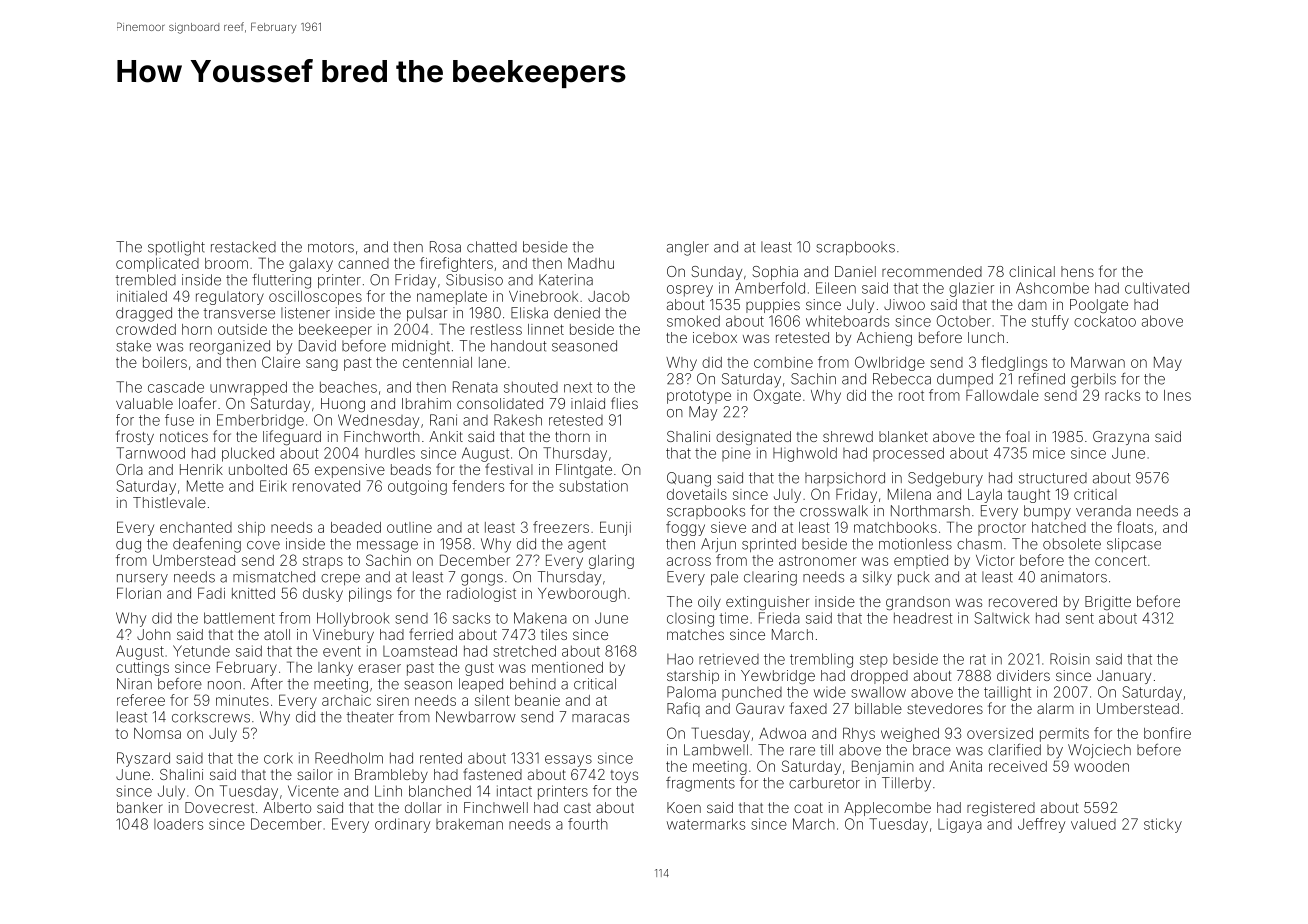 This image has width=1308, height=924. Describe the element at coordinates (1108, 603) in the image. I see `Brigitte` at that location.
